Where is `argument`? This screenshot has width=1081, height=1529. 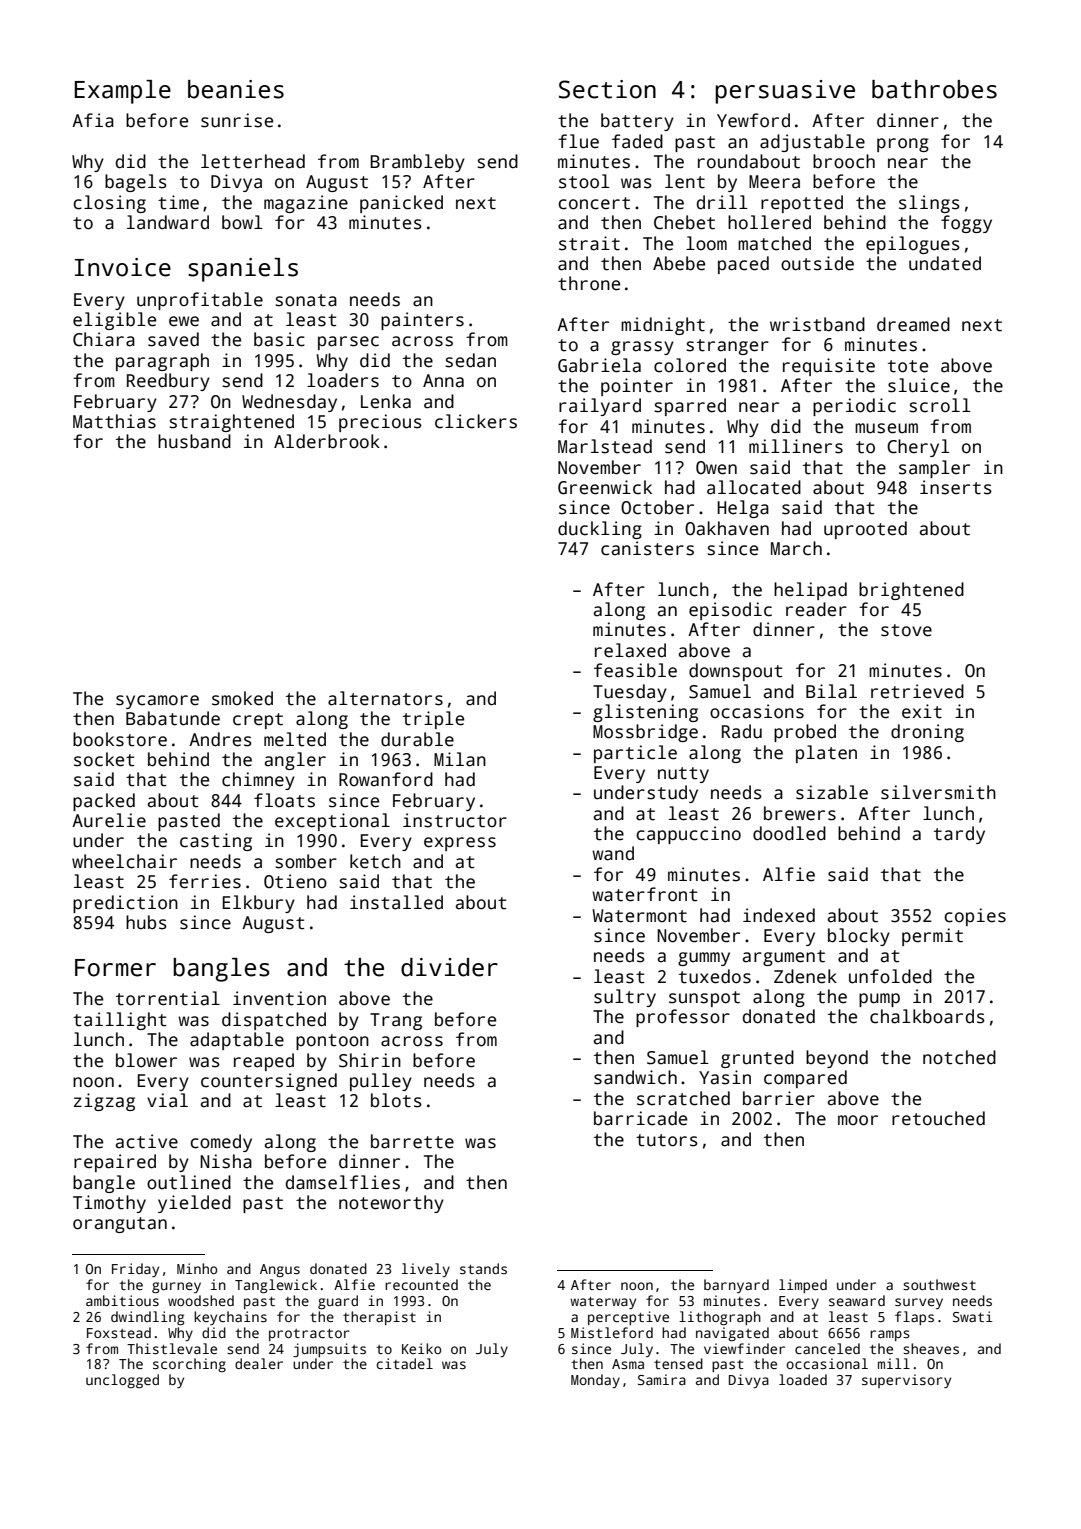
argument is located at coordinates (784, 958).
